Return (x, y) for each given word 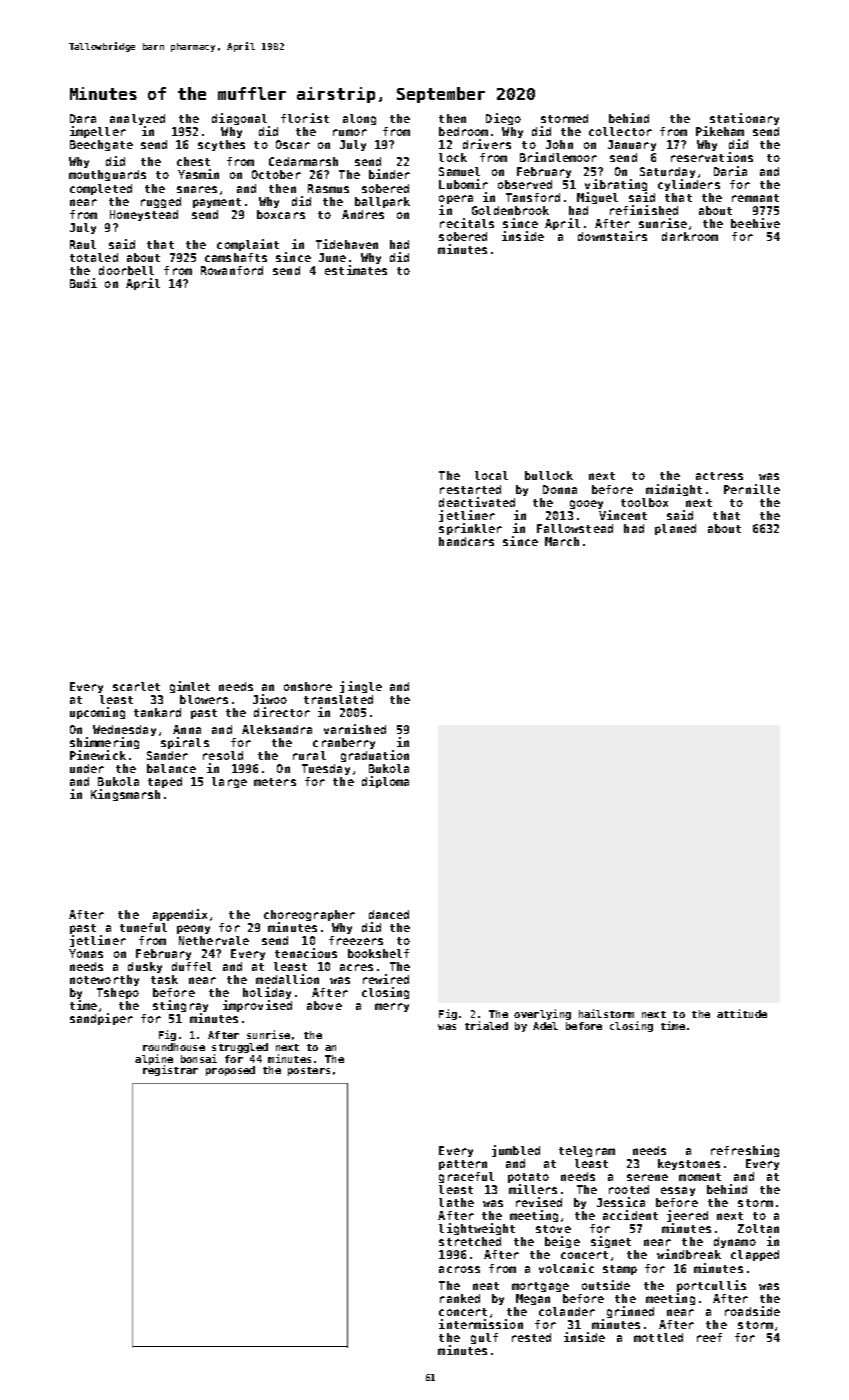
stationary (744, 119)
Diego (503, 119)
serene (647, 1177)
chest (193, 161)
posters (309, 1071)
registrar (170, 1070)
